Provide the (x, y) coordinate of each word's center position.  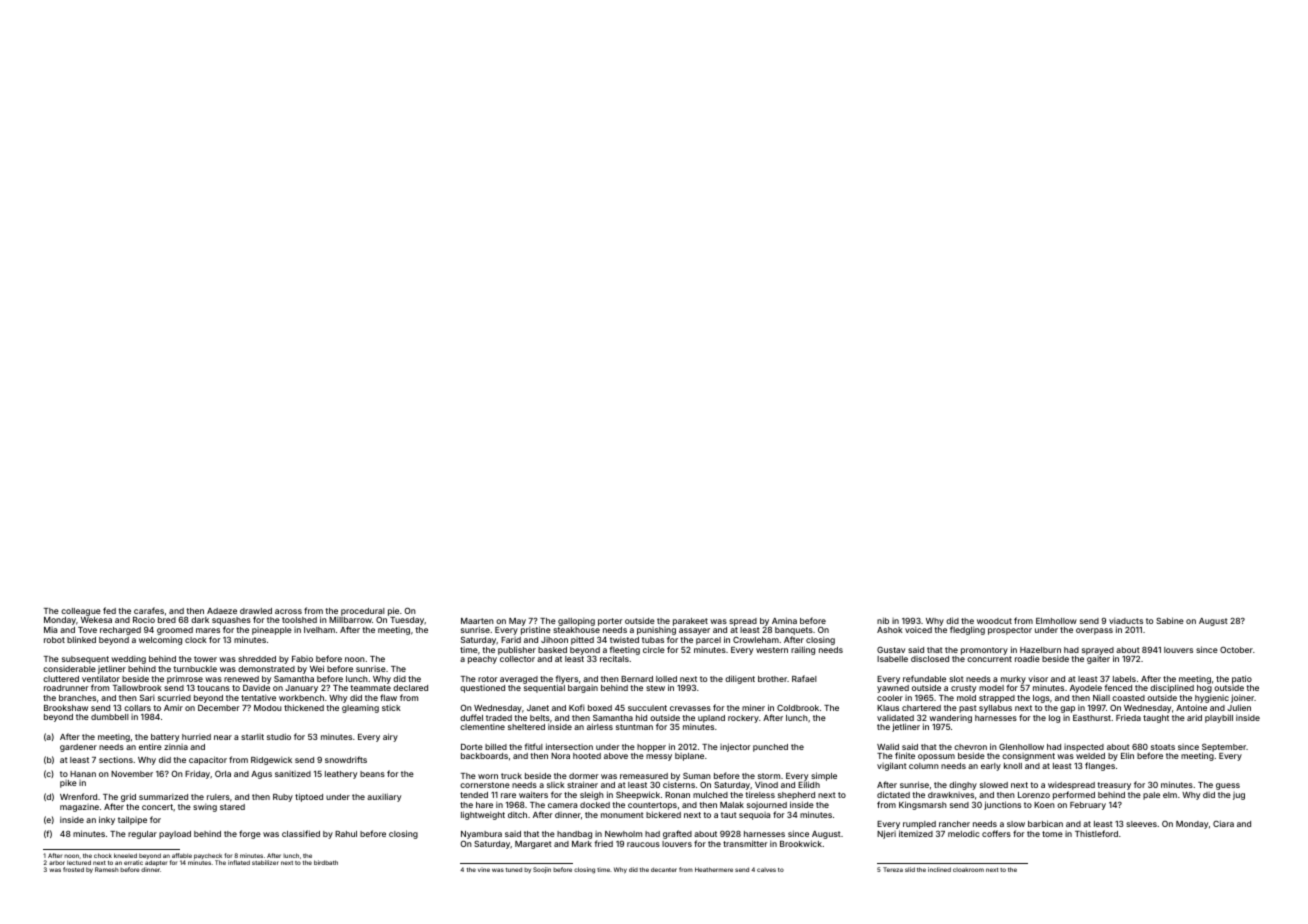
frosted (73, 869)
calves (766, 870)
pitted (582, 641)
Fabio (302, 659)
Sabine (1170, 620)
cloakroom (968, 870)
